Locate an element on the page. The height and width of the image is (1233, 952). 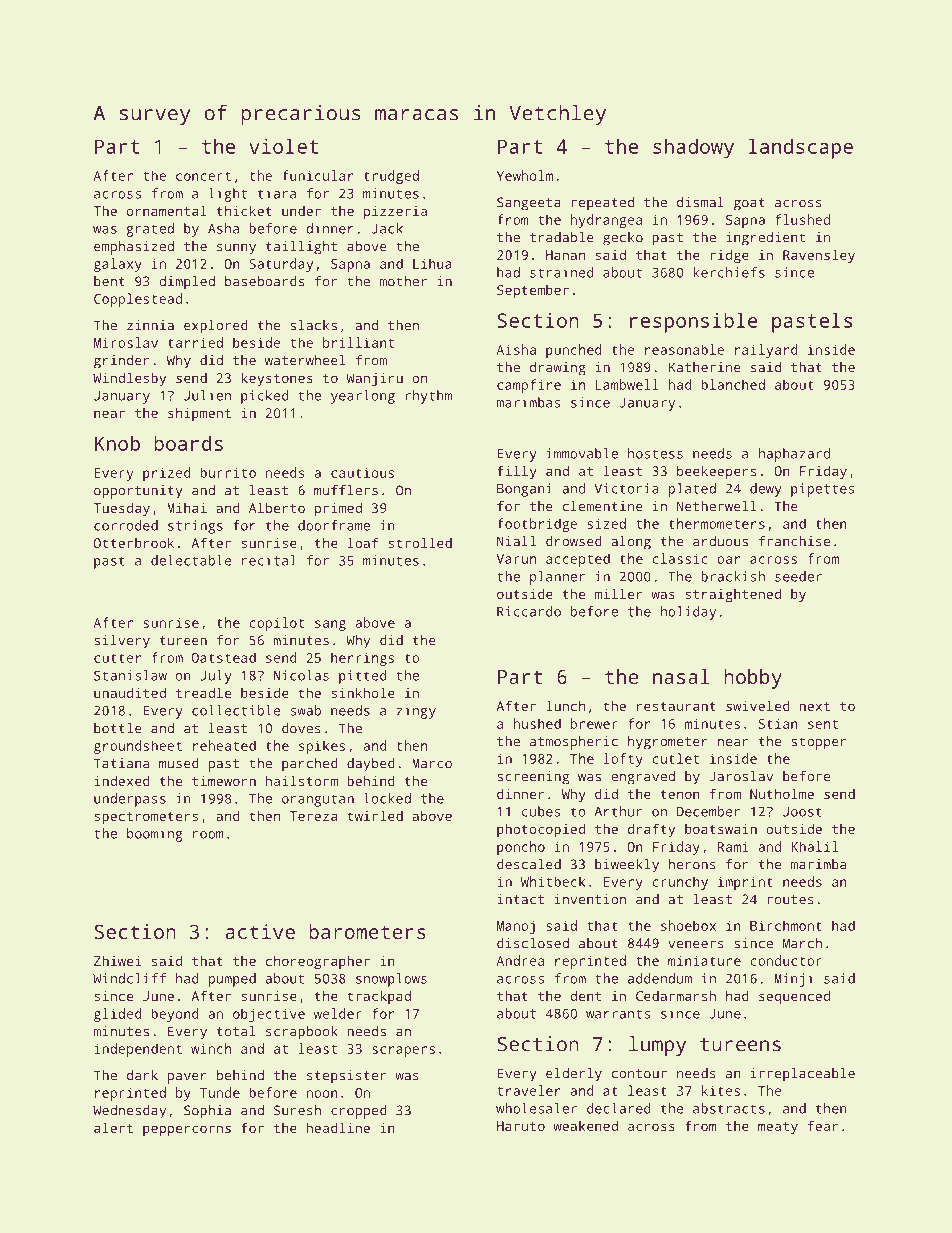
Riccardo is located at coordinates (529, 611).
